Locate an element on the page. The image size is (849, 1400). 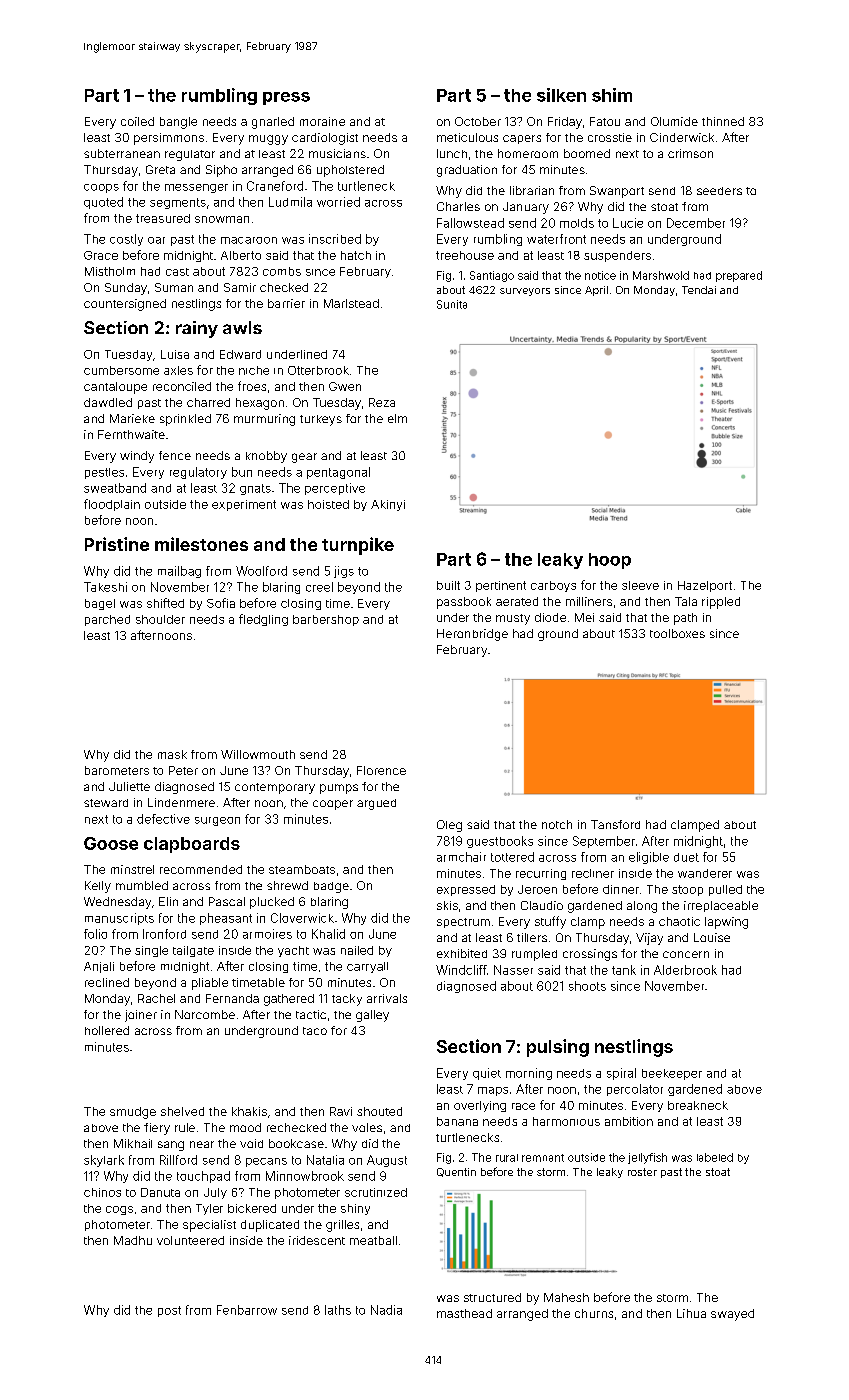
moraine is located at coordinates (322, 121).
